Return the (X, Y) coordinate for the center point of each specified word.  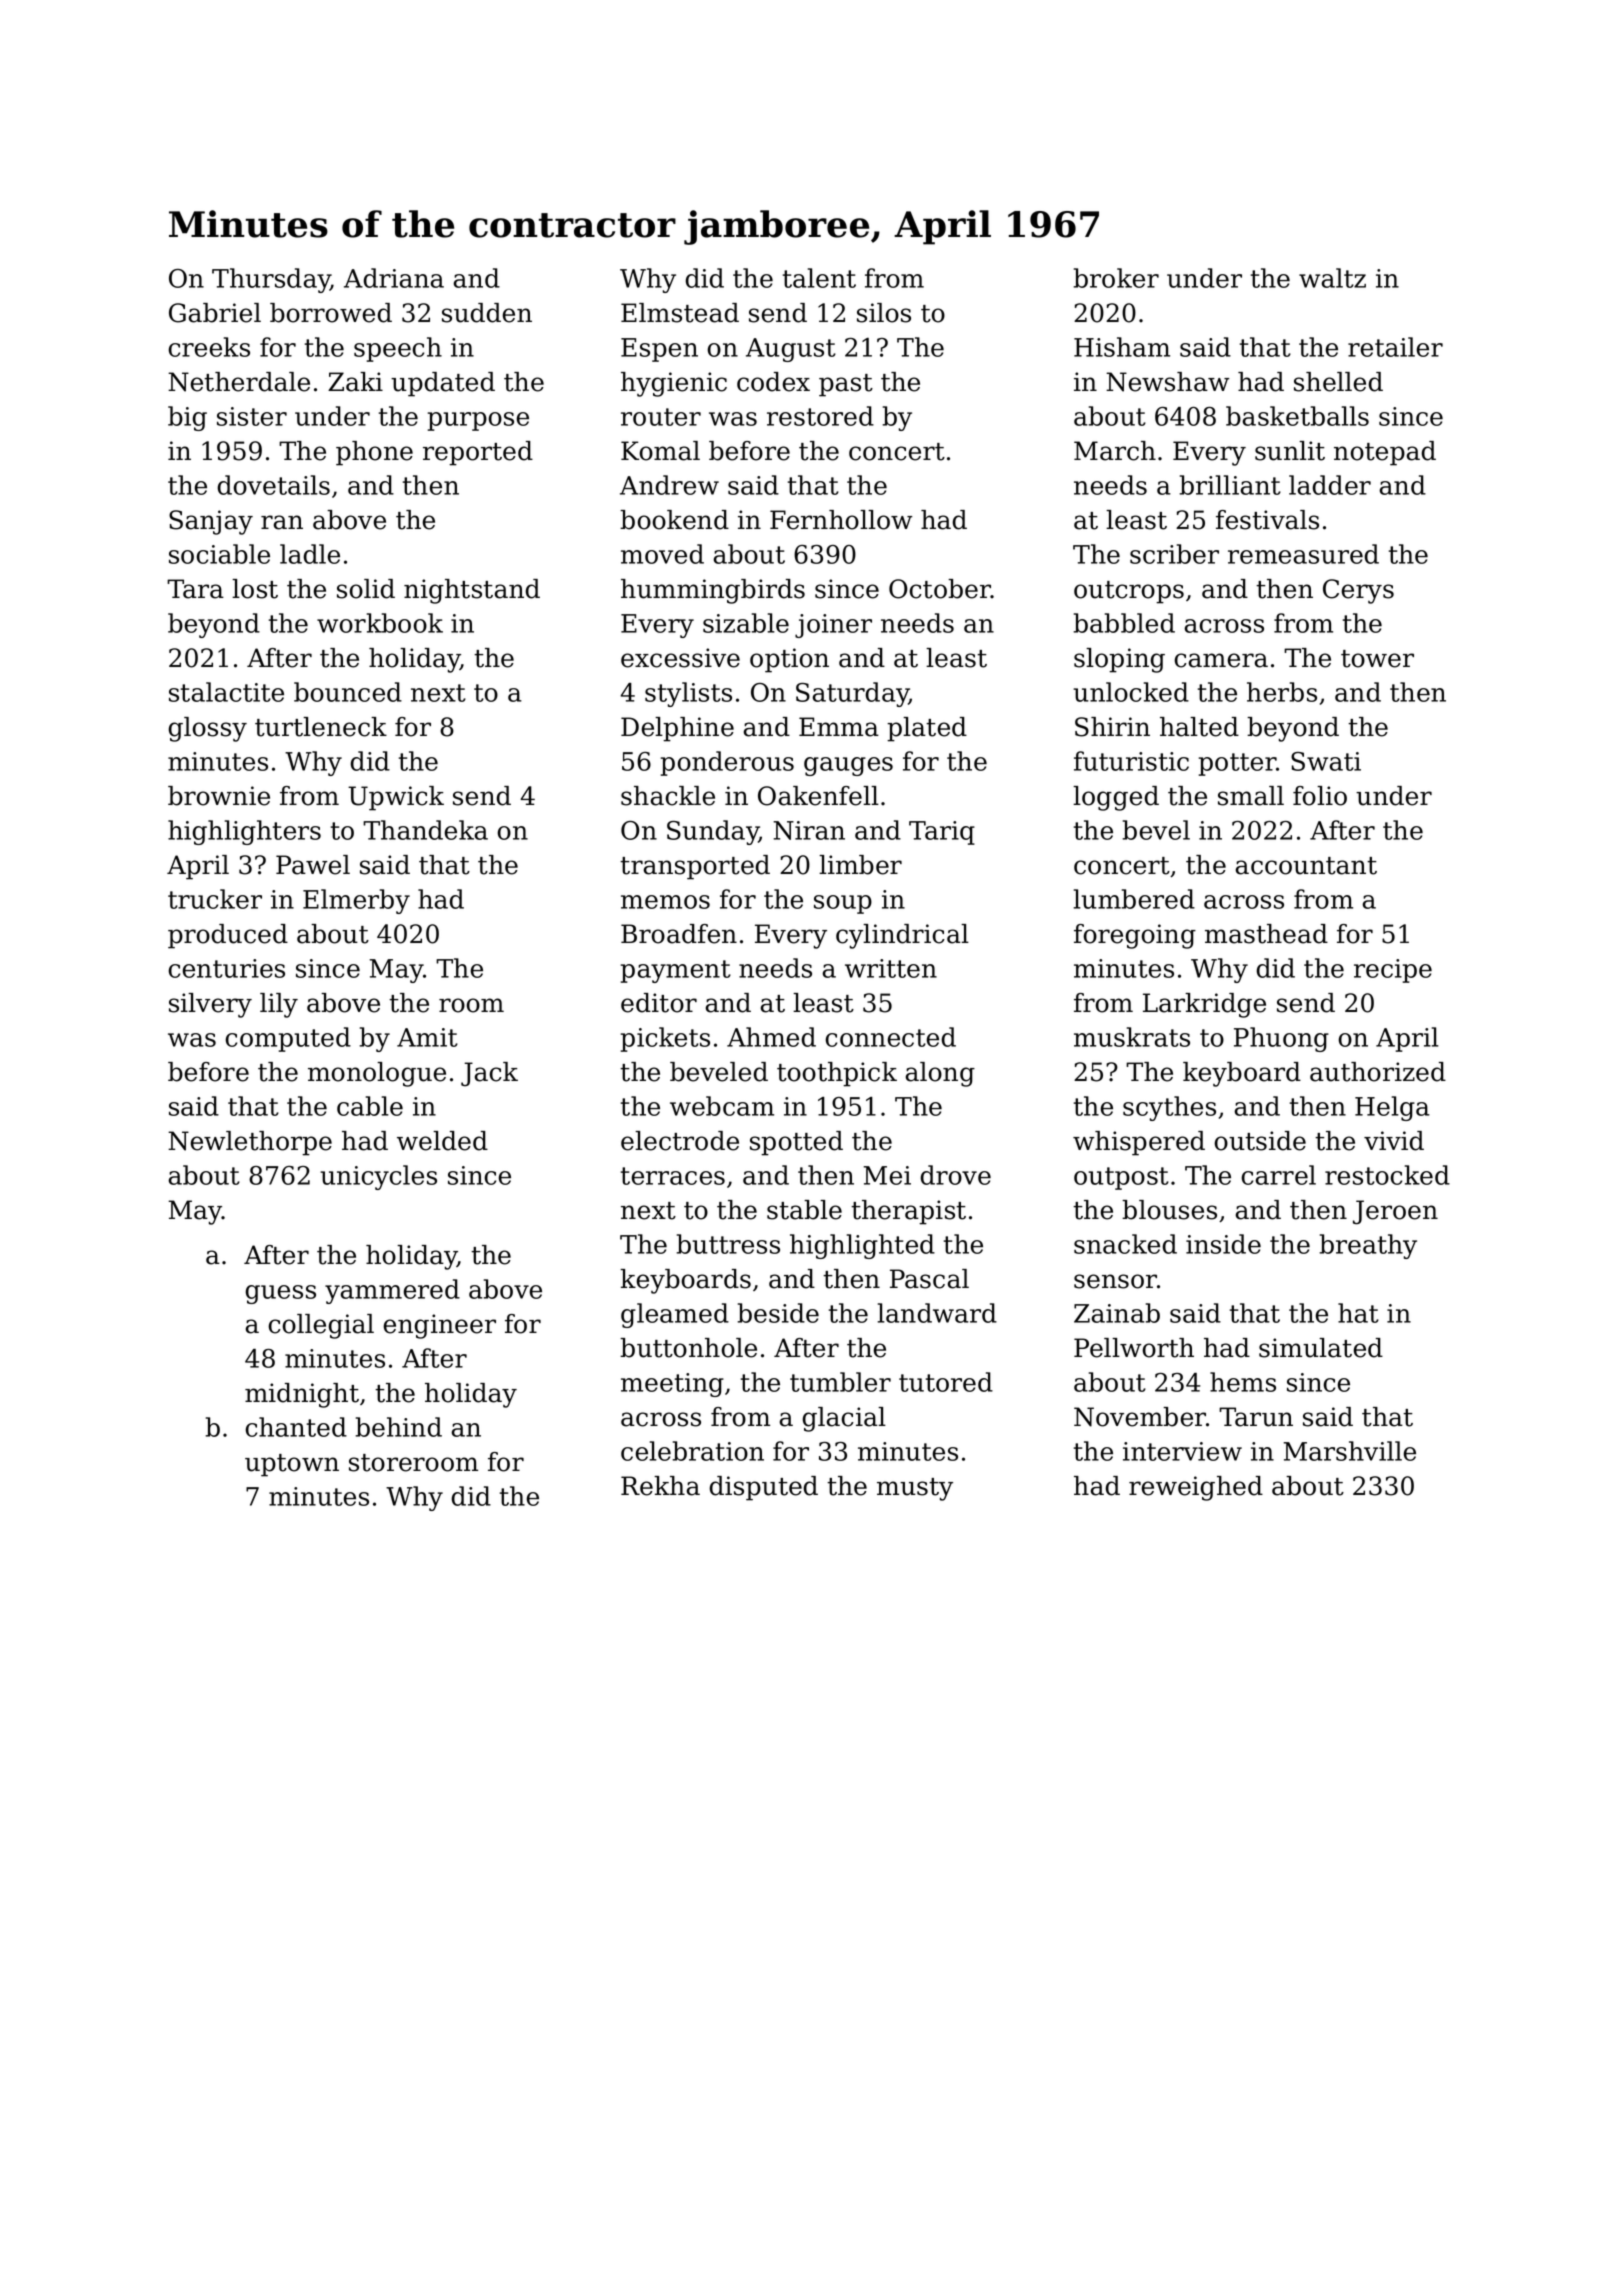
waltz (1332, 278)
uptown (292, 1465)
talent (819, 278)
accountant (1306, 866)
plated (927, 729)
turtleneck (321, 727)
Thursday (271, 280)
